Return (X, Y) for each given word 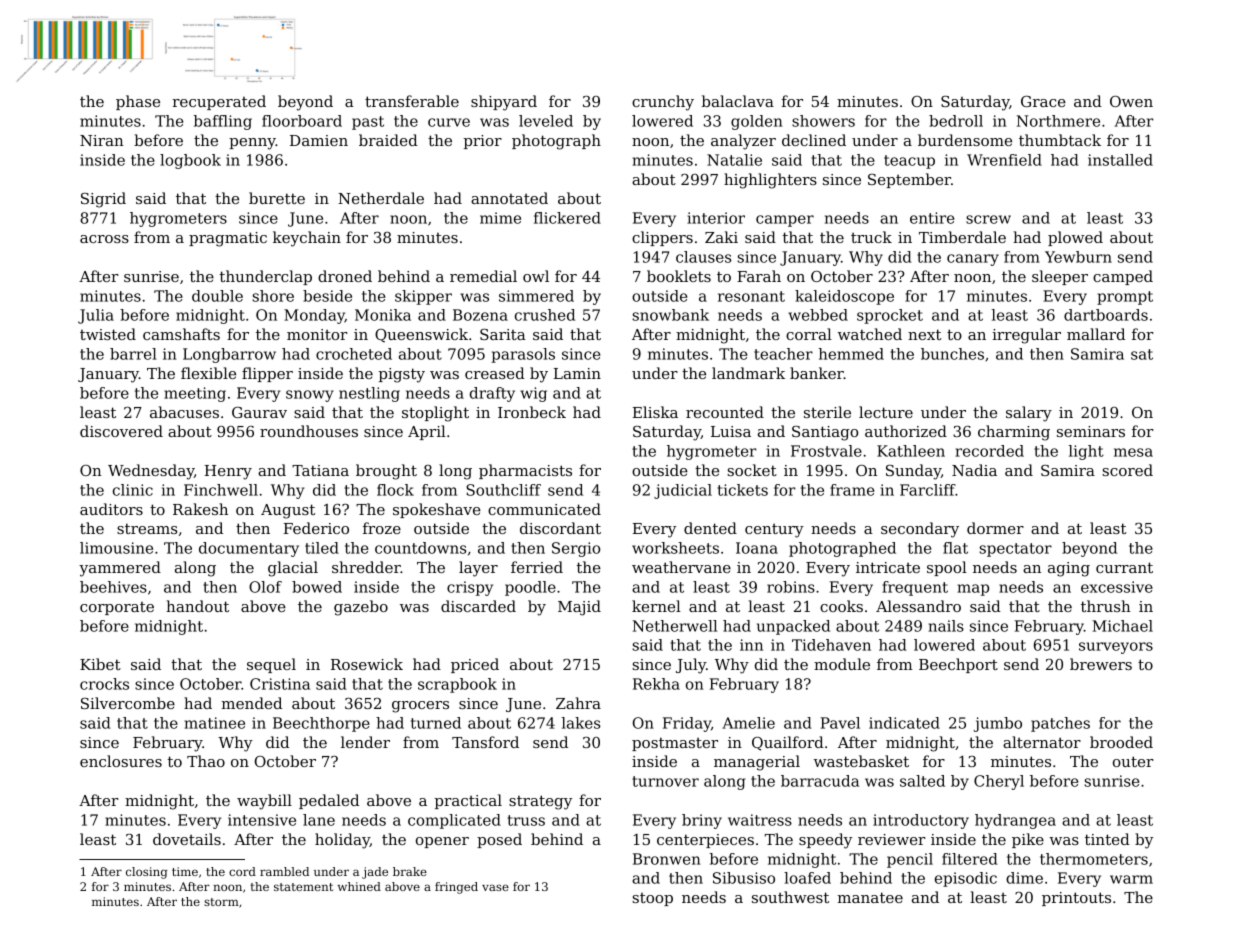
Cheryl (999, 782)
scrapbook (457, 685)
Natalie (734, 160)
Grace (1043, 101)
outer (1133, 761)
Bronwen (666, 859)
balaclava (738, 101)
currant (1124, 567)
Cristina (280, 684)
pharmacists (525, 471)
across (104, 239)
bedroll (956, 121)
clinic (133, 490)
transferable (412, 101)
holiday (342, 841)
